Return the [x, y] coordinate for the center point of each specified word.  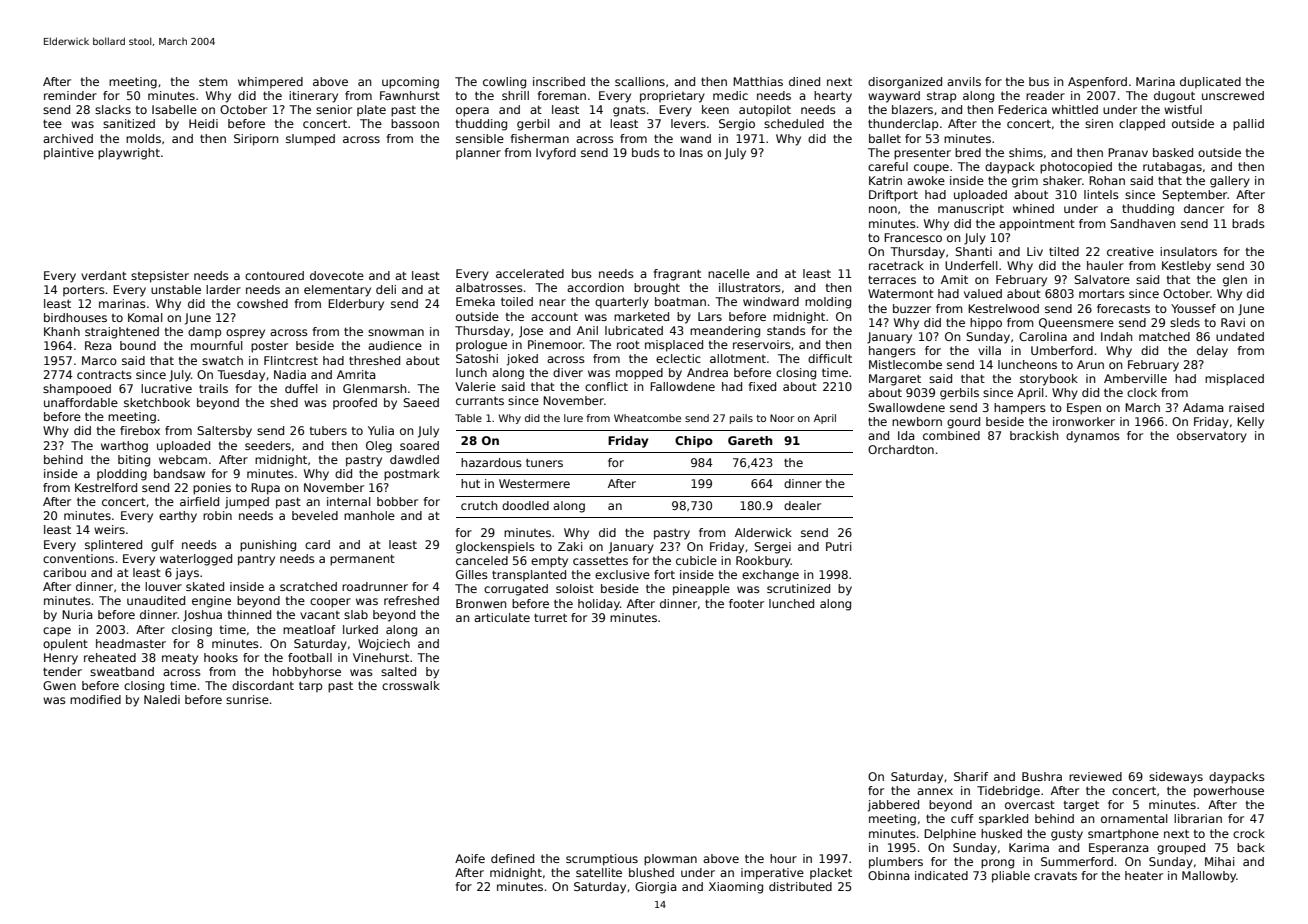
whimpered [270, 83]
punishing [268, 546]
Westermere [534, 483]
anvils [964, 81]
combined [951, 435]
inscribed [559, 81]
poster [269, 347]
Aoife [470, 858]
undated [1240, 336]
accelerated [530, 273]
